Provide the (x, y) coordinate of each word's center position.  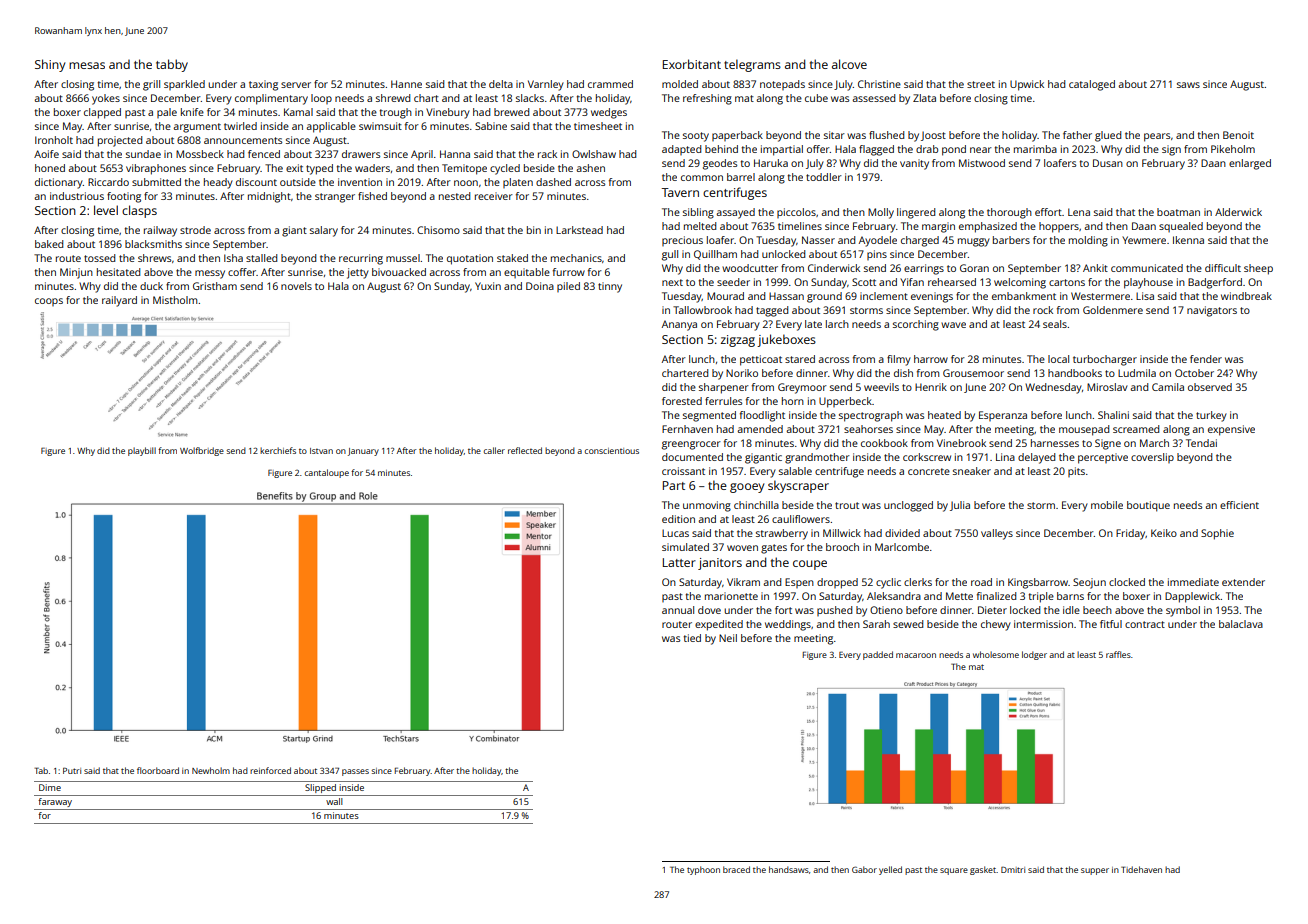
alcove (849, 64)
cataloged (1092, 85)
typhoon (703, 870)
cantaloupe (327, 473)
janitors (720, 564)
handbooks (1075, 373)
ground (824, 297)
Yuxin (488, 286)
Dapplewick (1193, 597)
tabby (172, 65)
